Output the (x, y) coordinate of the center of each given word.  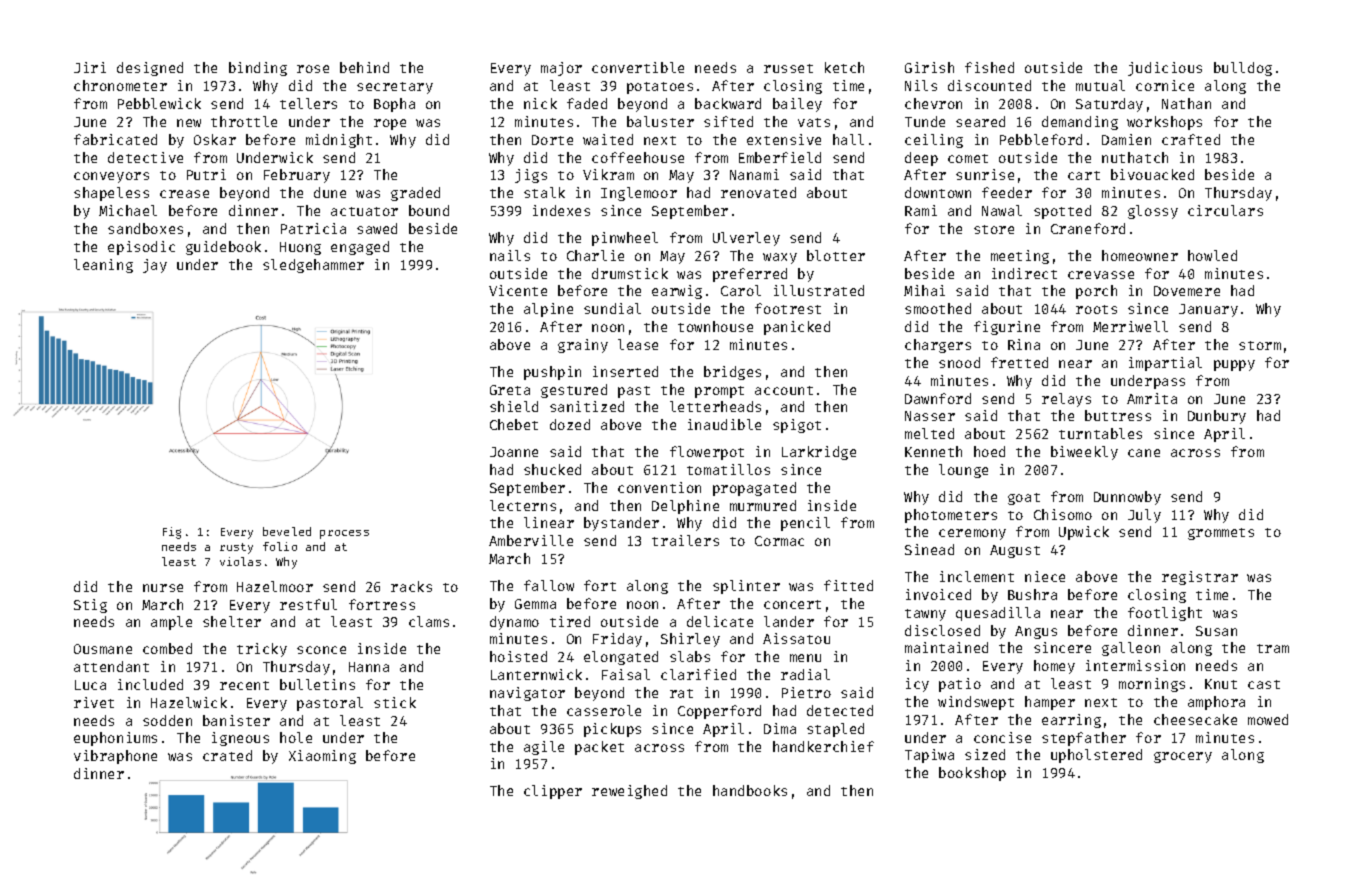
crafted (1191, 139)
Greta (510, 390)
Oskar (215, 139)
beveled (287, 531)
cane (1144, 453)
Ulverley (746, 239)
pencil (805, 524)
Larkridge (819, 453)
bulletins (317, 684)
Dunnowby (1127, 498)
